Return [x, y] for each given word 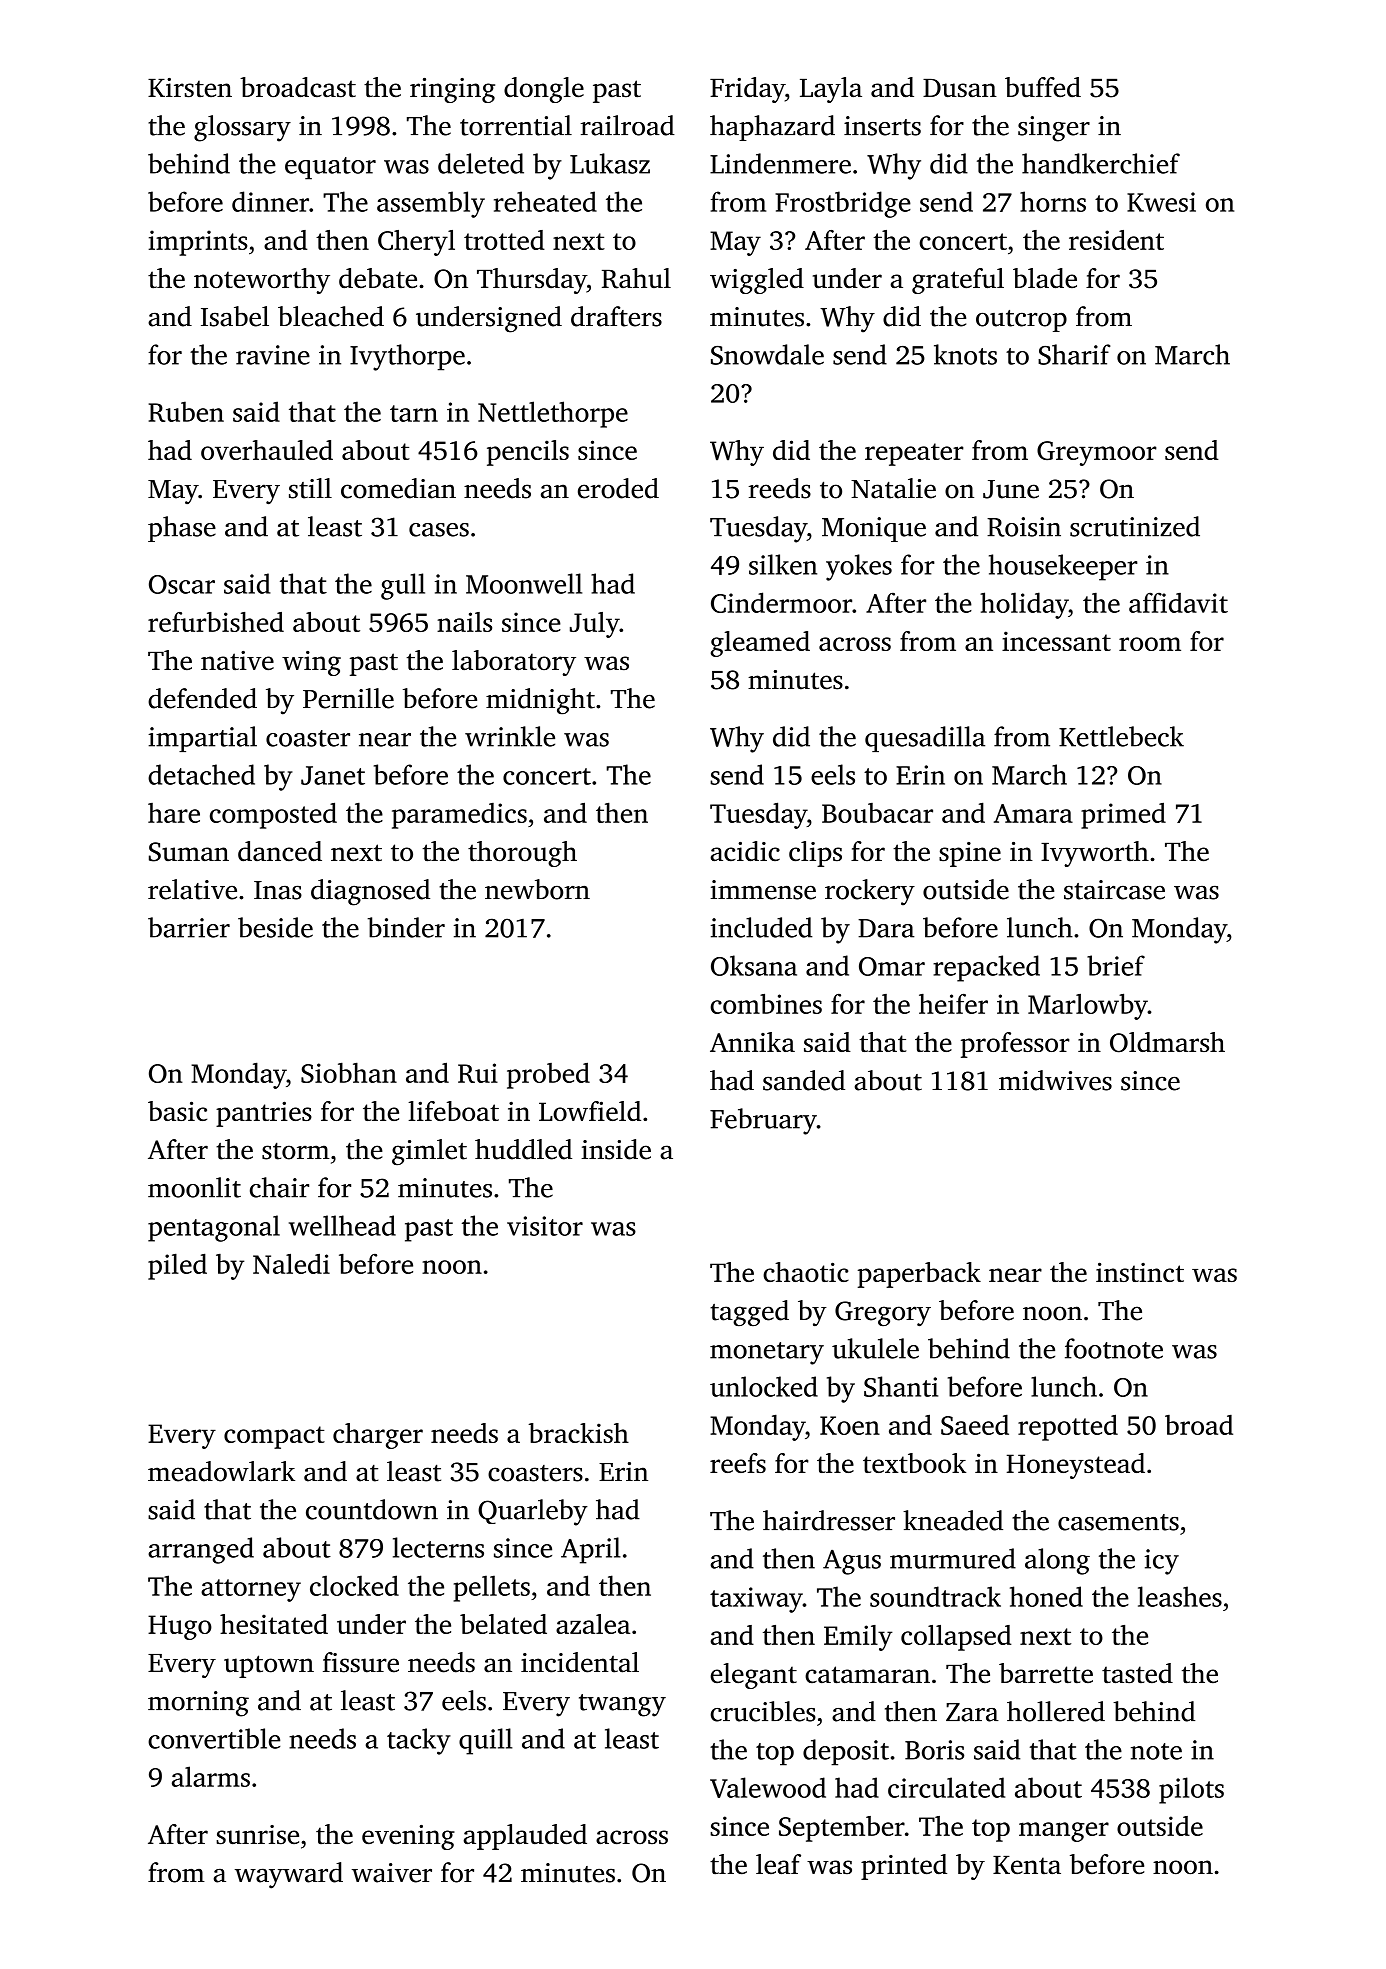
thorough [522, 854]
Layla [831, 90]
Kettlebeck [1121, 736]
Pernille [348, 698]
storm [295, 1151]
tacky [419, 1741]
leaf [778, 1864]
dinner [270, 201]
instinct [1140, 1272]
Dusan [960, 88]
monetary [767, 1353]
